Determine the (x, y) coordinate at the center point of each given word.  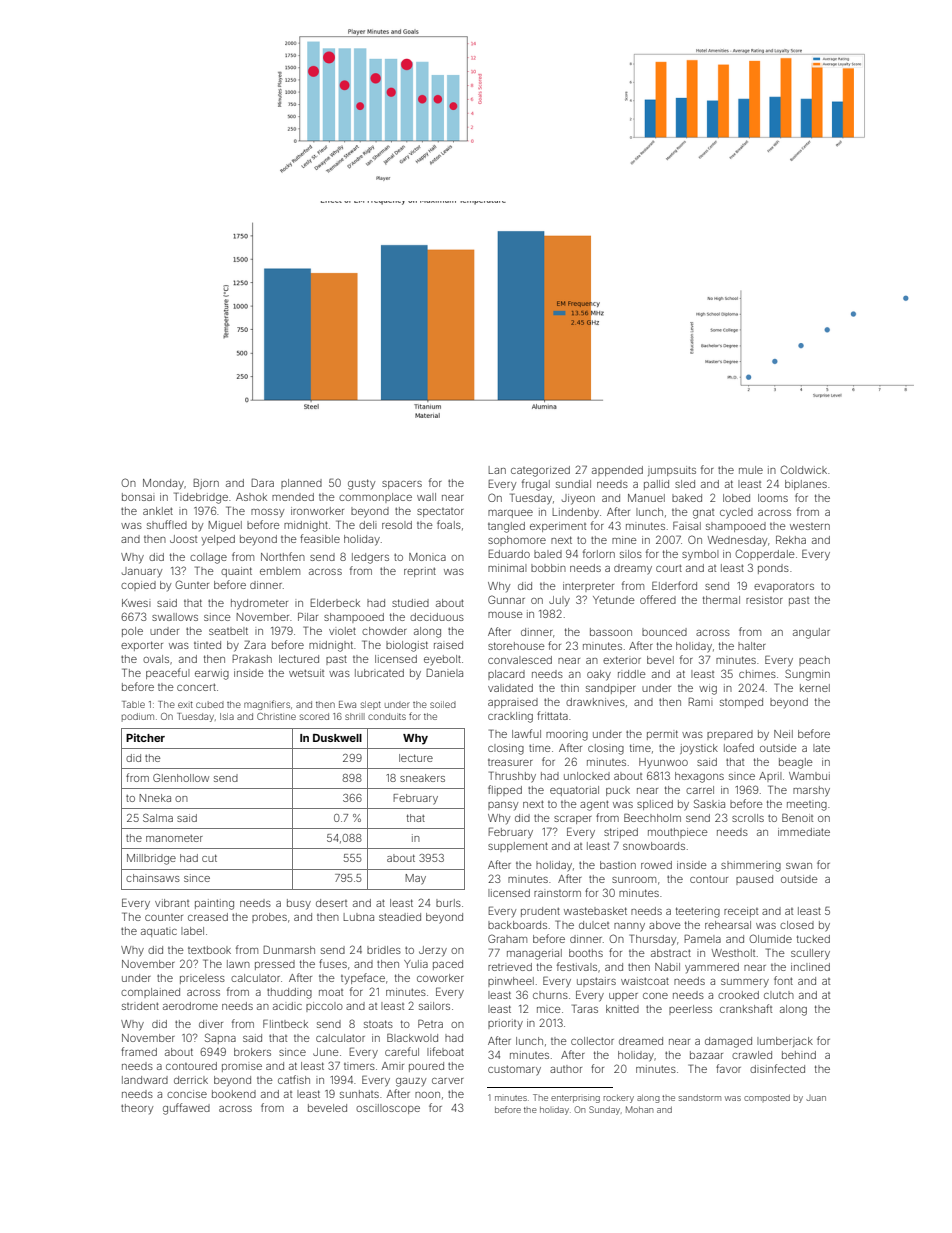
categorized (540, 471)
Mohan (639, 1109)
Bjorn (206, 484)
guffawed (186, 1109)
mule (751, 470)
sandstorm (700, 1098)
